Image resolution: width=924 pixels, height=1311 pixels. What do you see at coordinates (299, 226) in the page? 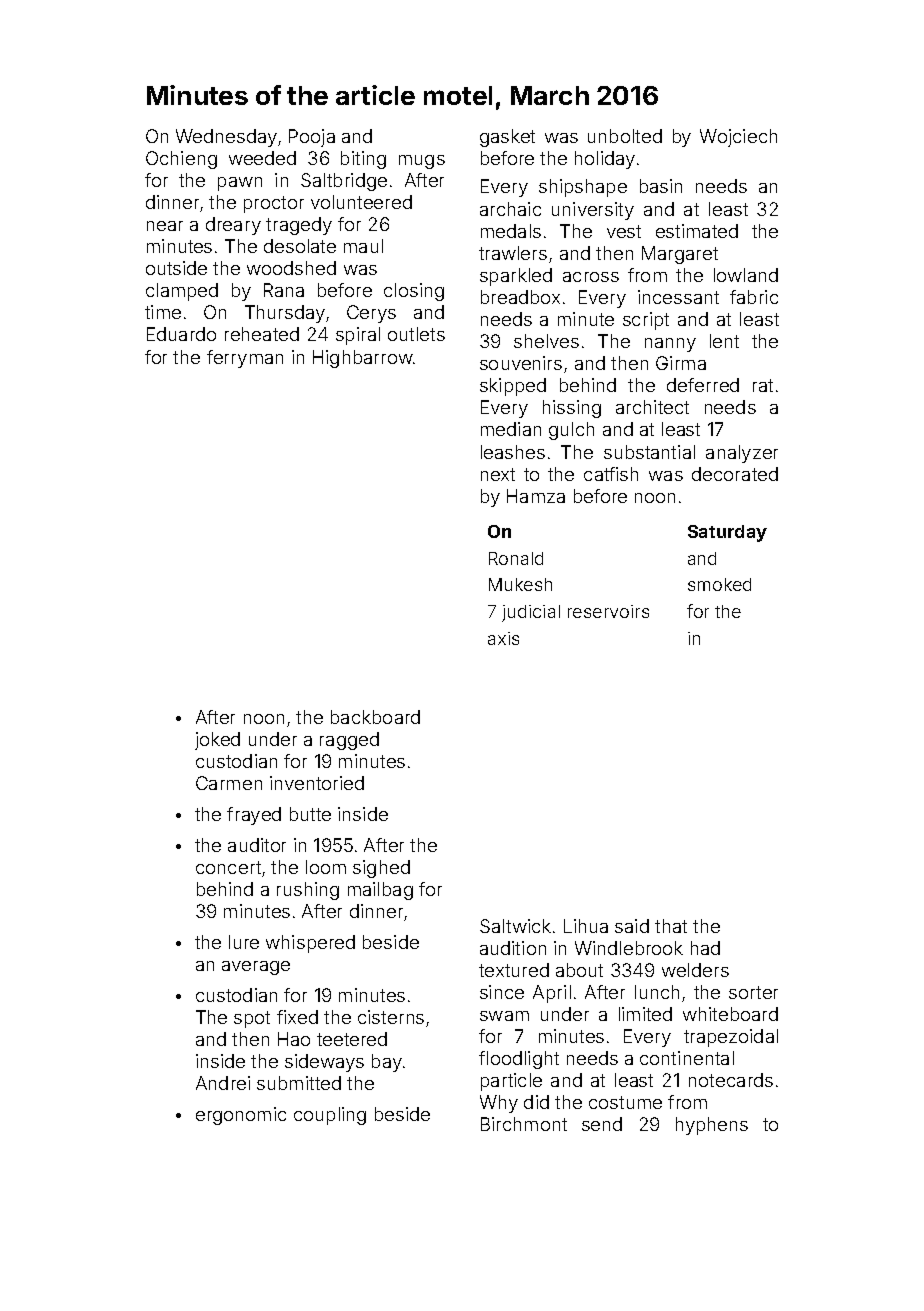
I see `tragedy` at bounding box center [299, 226].
